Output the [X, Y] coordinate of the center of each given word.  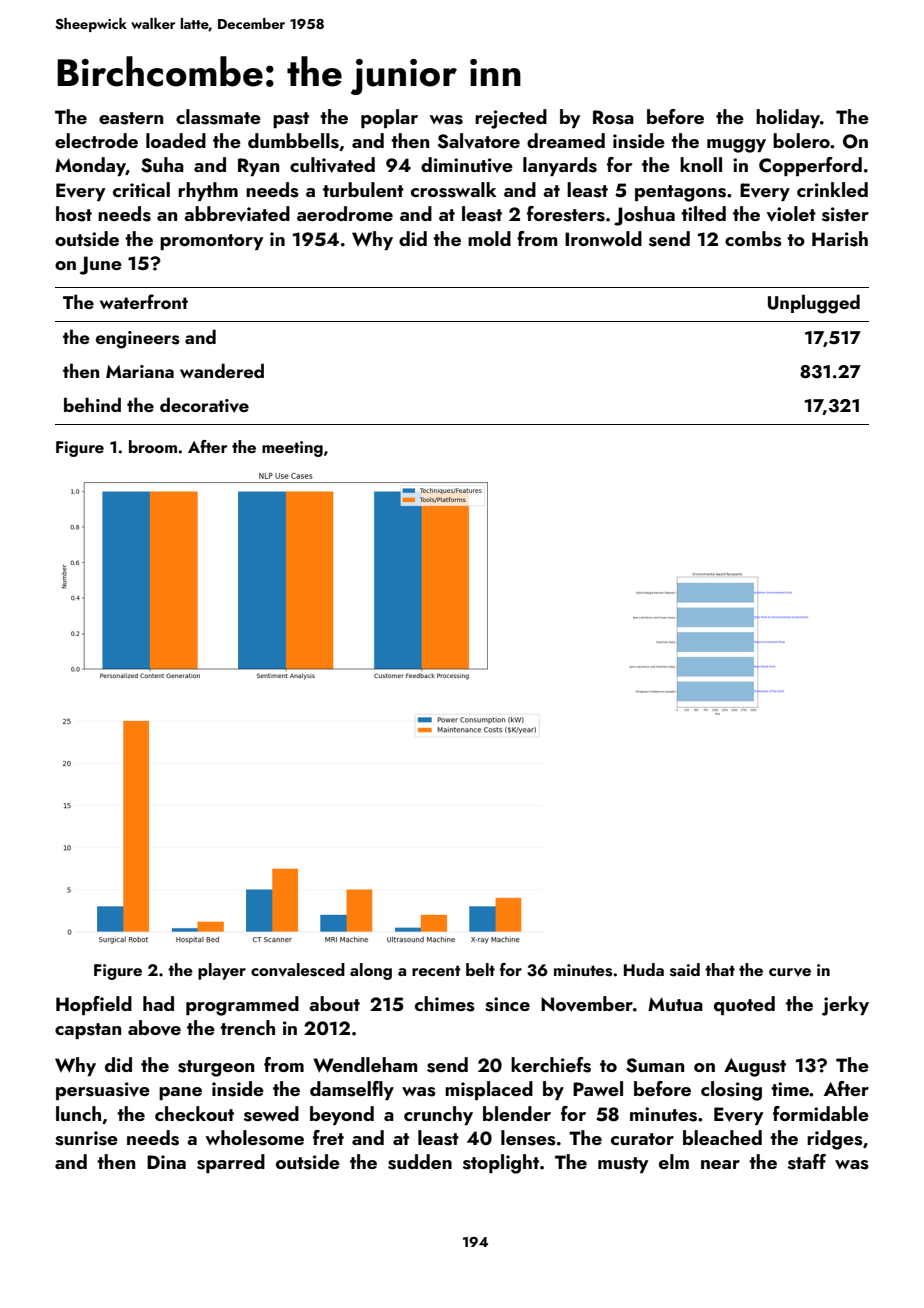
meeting [292, 449]
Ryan [258, 167]
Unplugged [814, 304]
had [158, 1003]
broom [153, 446]
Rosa [613, 117]
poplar [389, 118]
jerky [845, 1006]
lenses [528, 1138]
